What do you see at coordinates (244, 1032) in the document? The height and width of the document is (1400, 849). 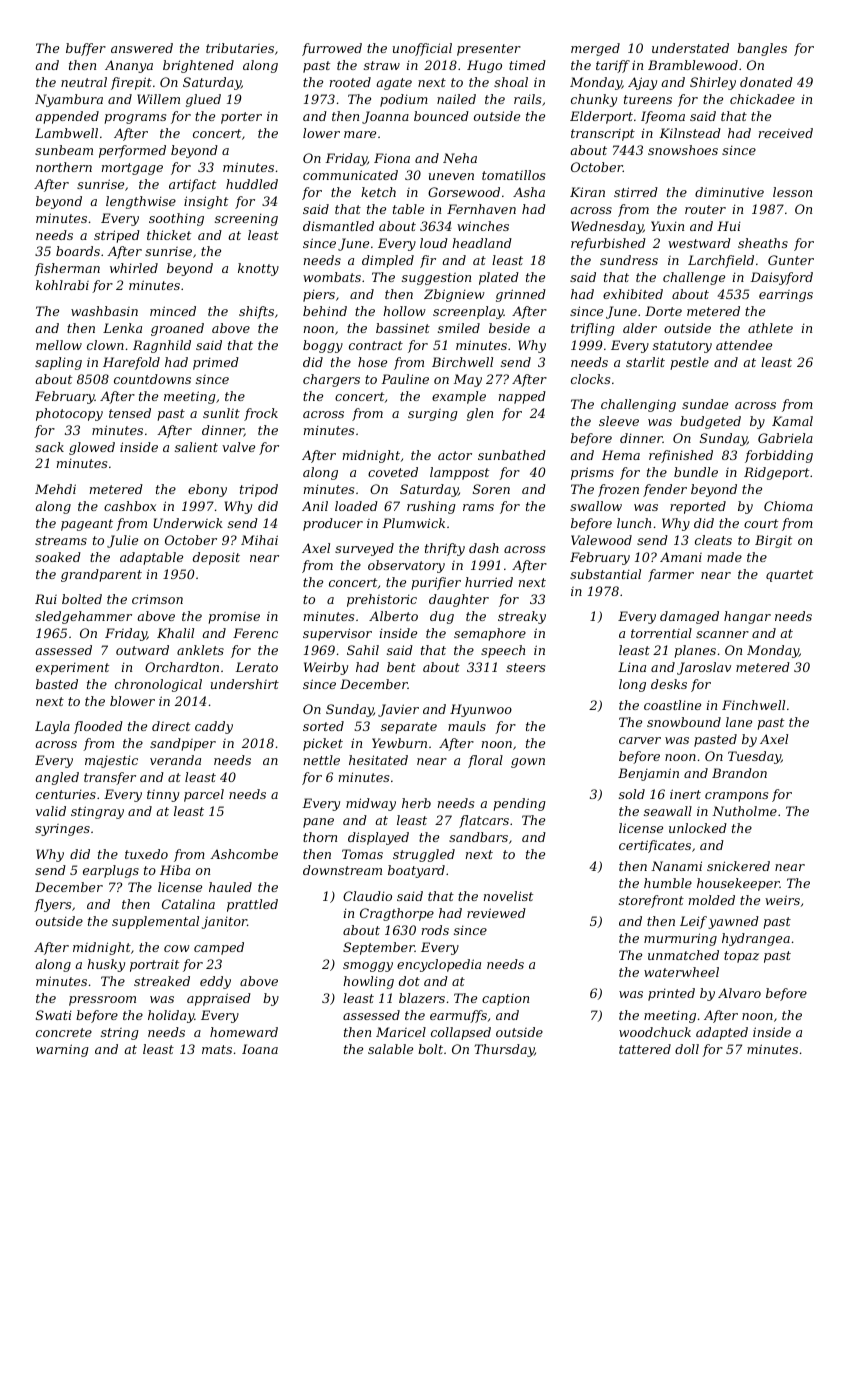 I see `homeward` at bounding box center [244, 1032].
